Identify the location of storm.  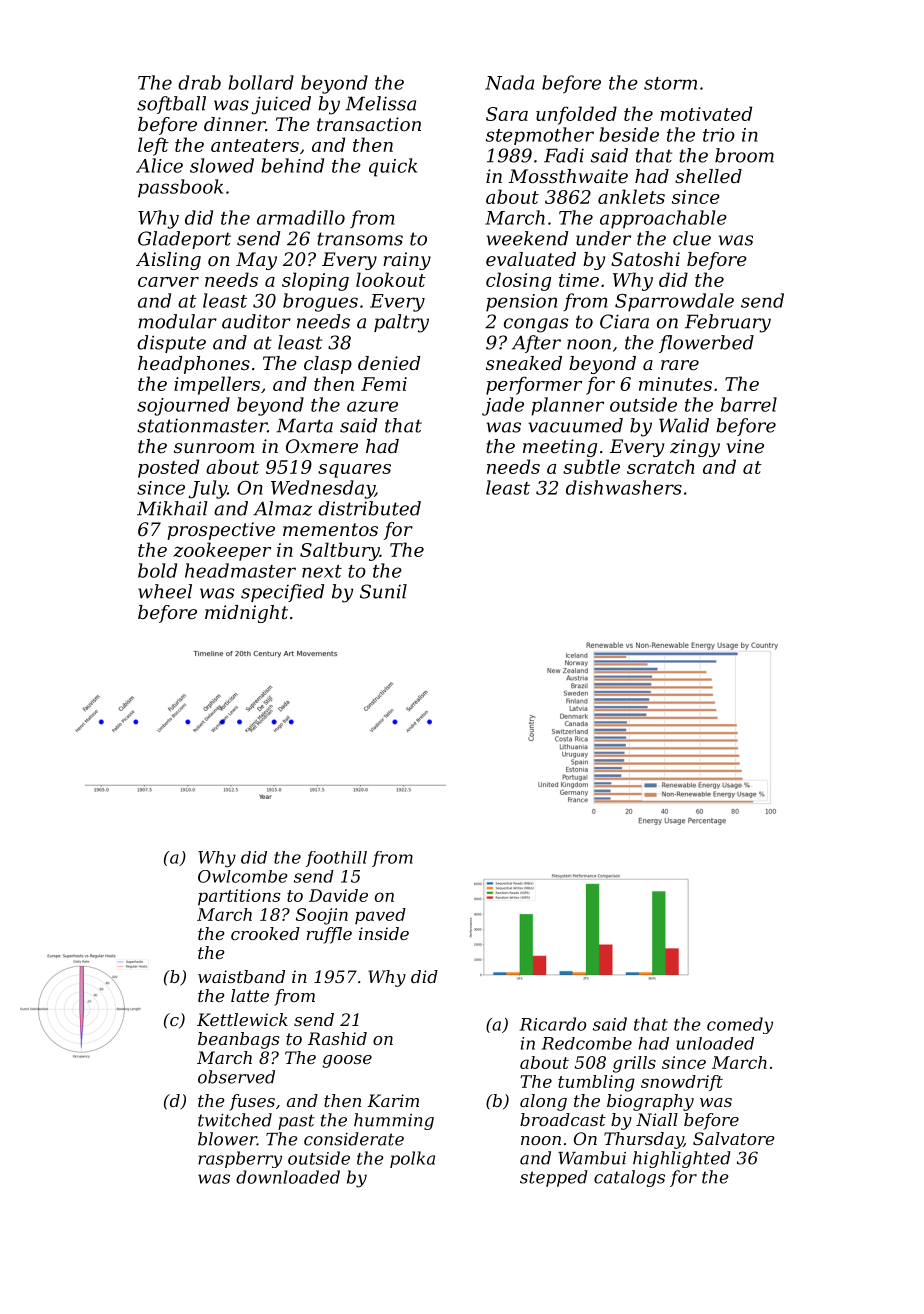
(670, 83).
